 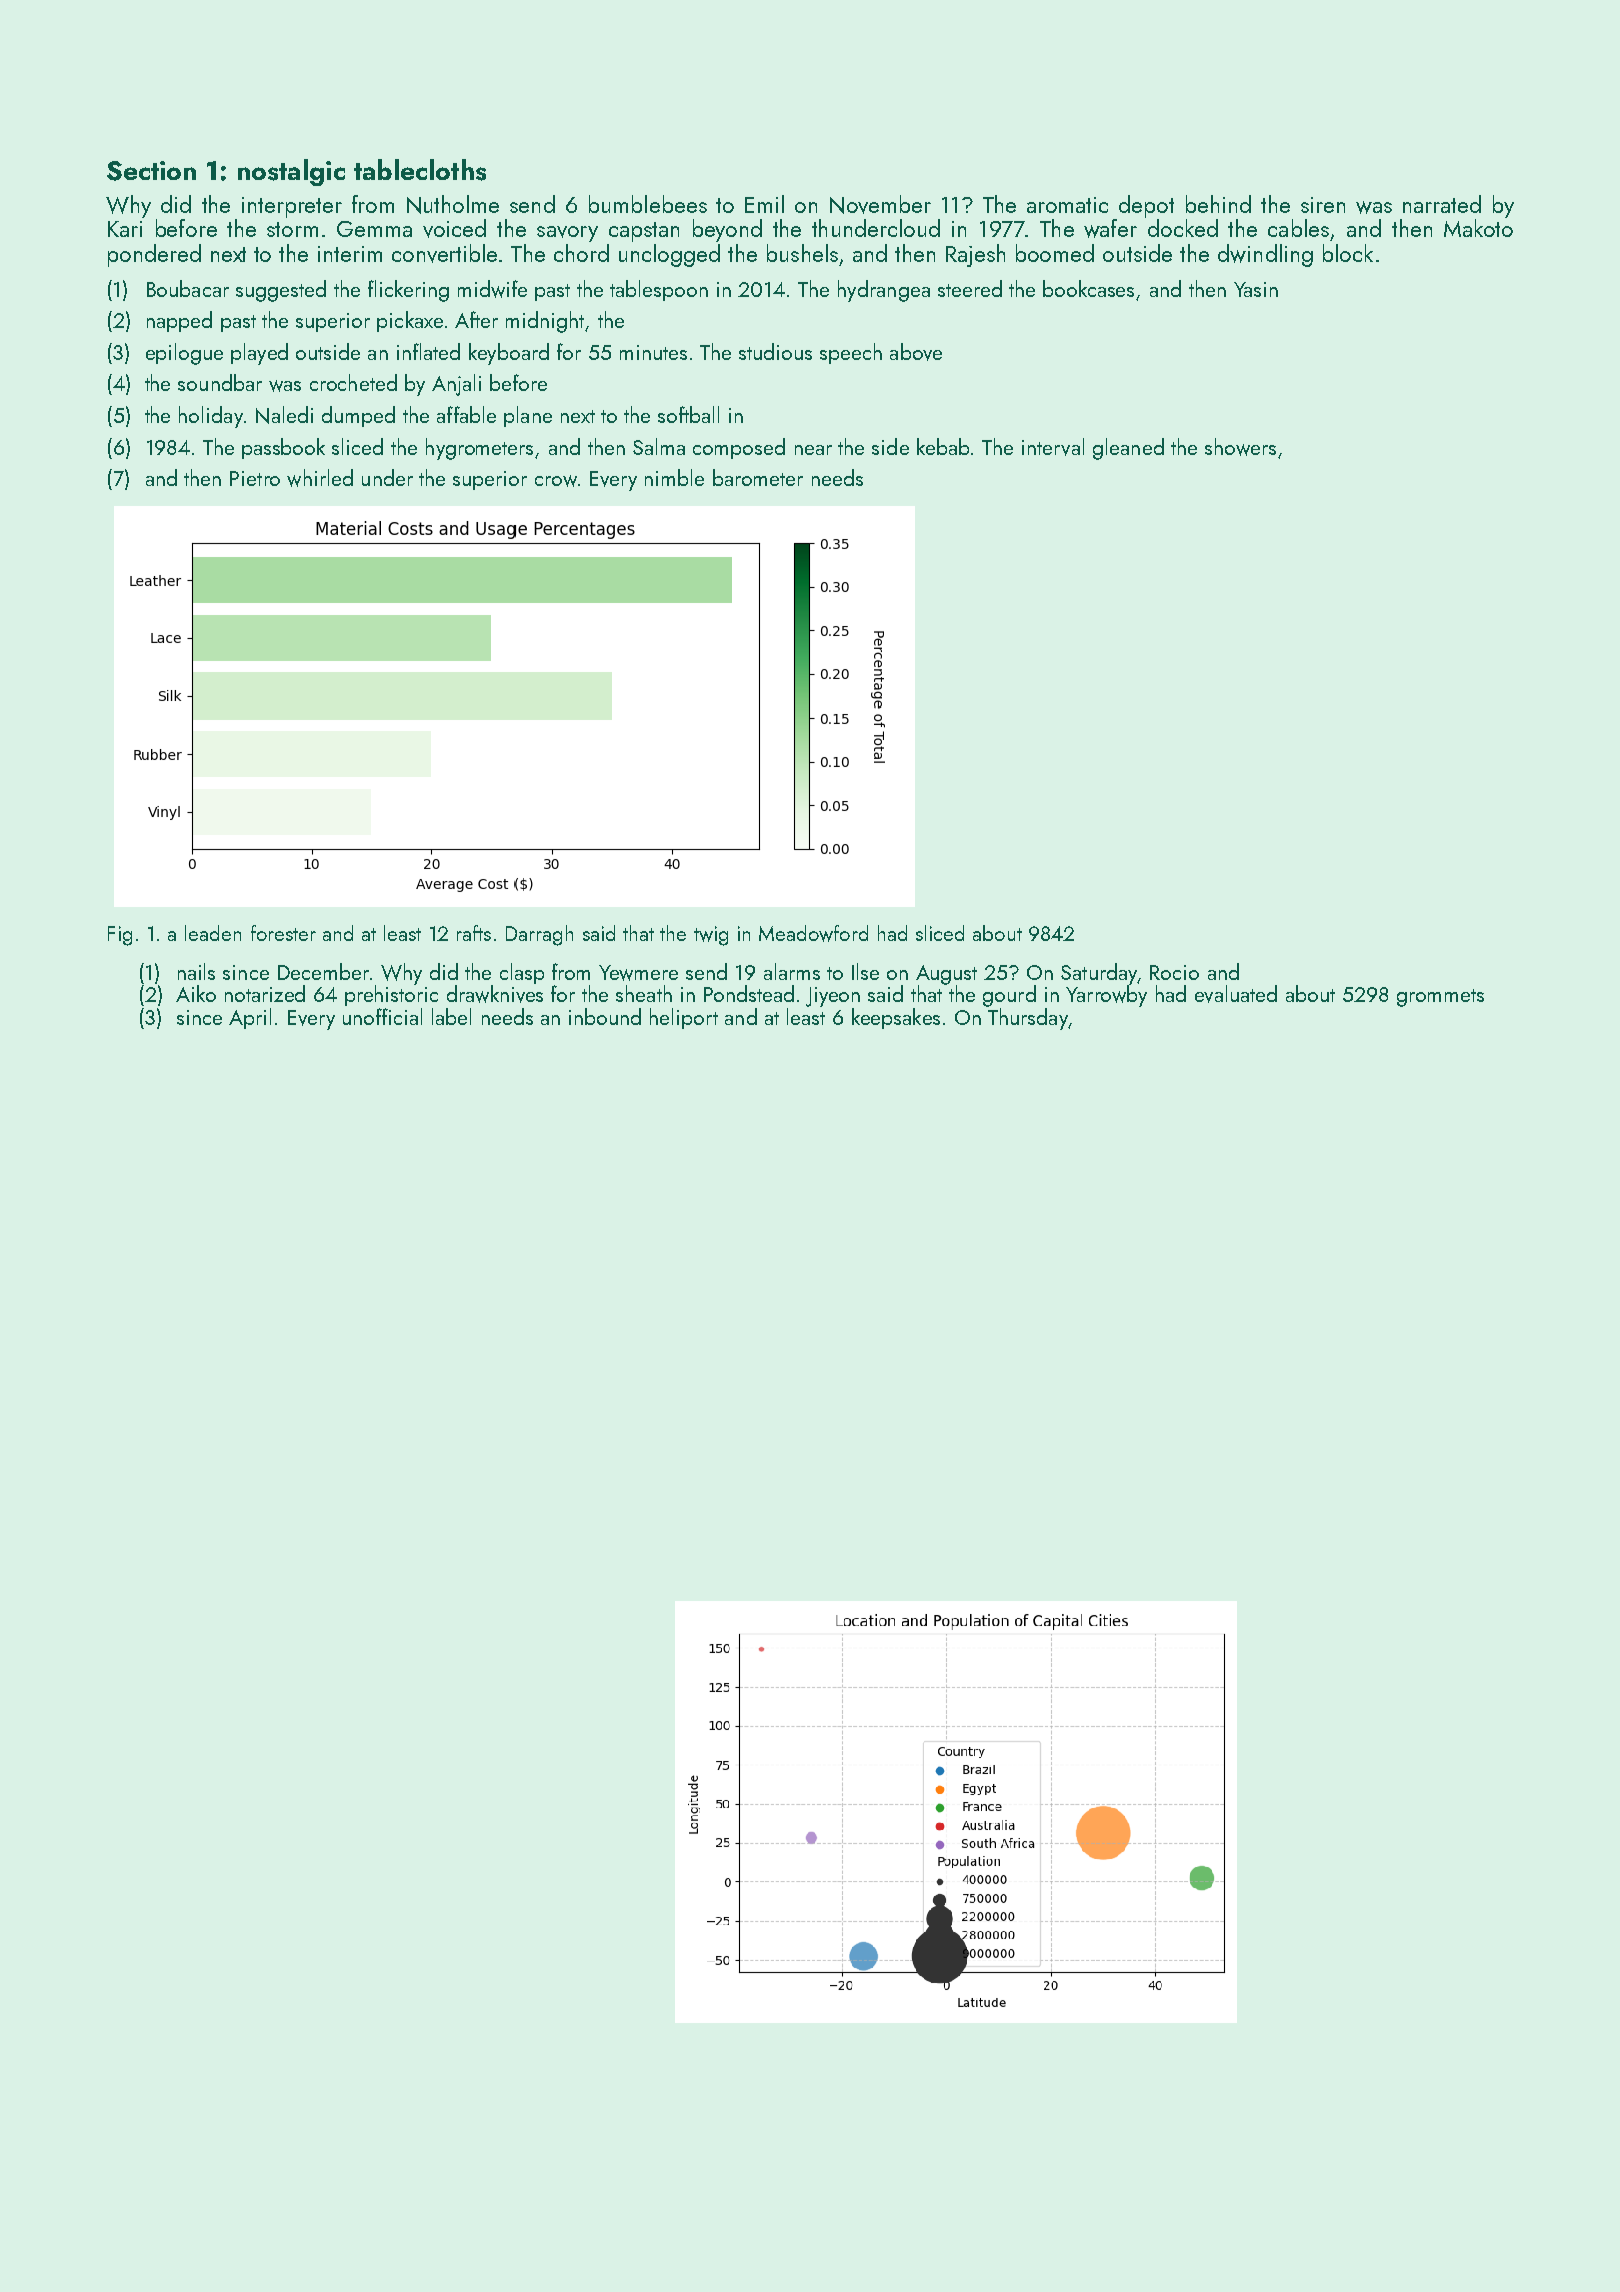 What do you see at coordinates (255, 478) in the document?
I see `Pietro` at bounding box center [255, 478].
